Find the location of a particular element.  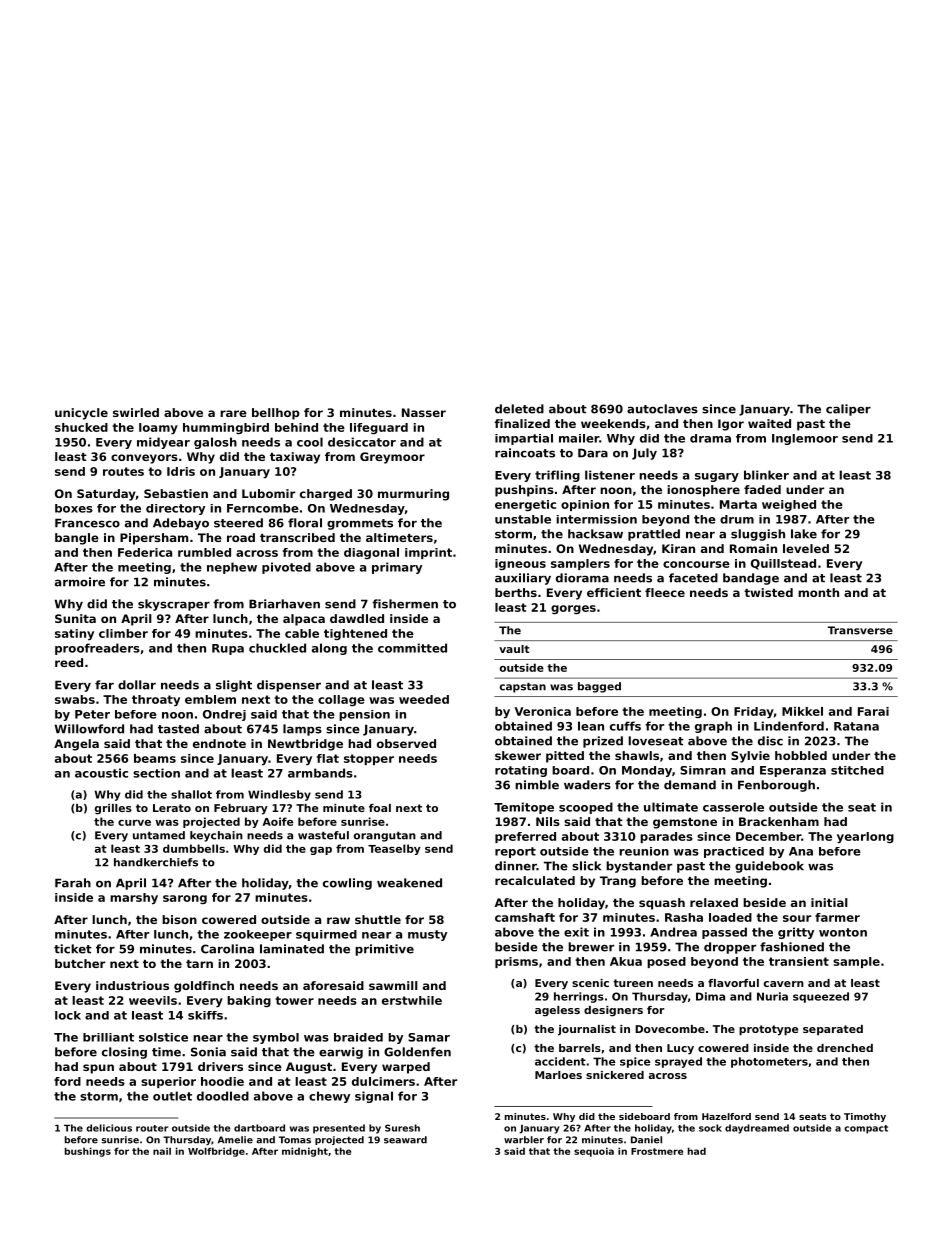

erstwhile is located at coordinates (412, 1000).
